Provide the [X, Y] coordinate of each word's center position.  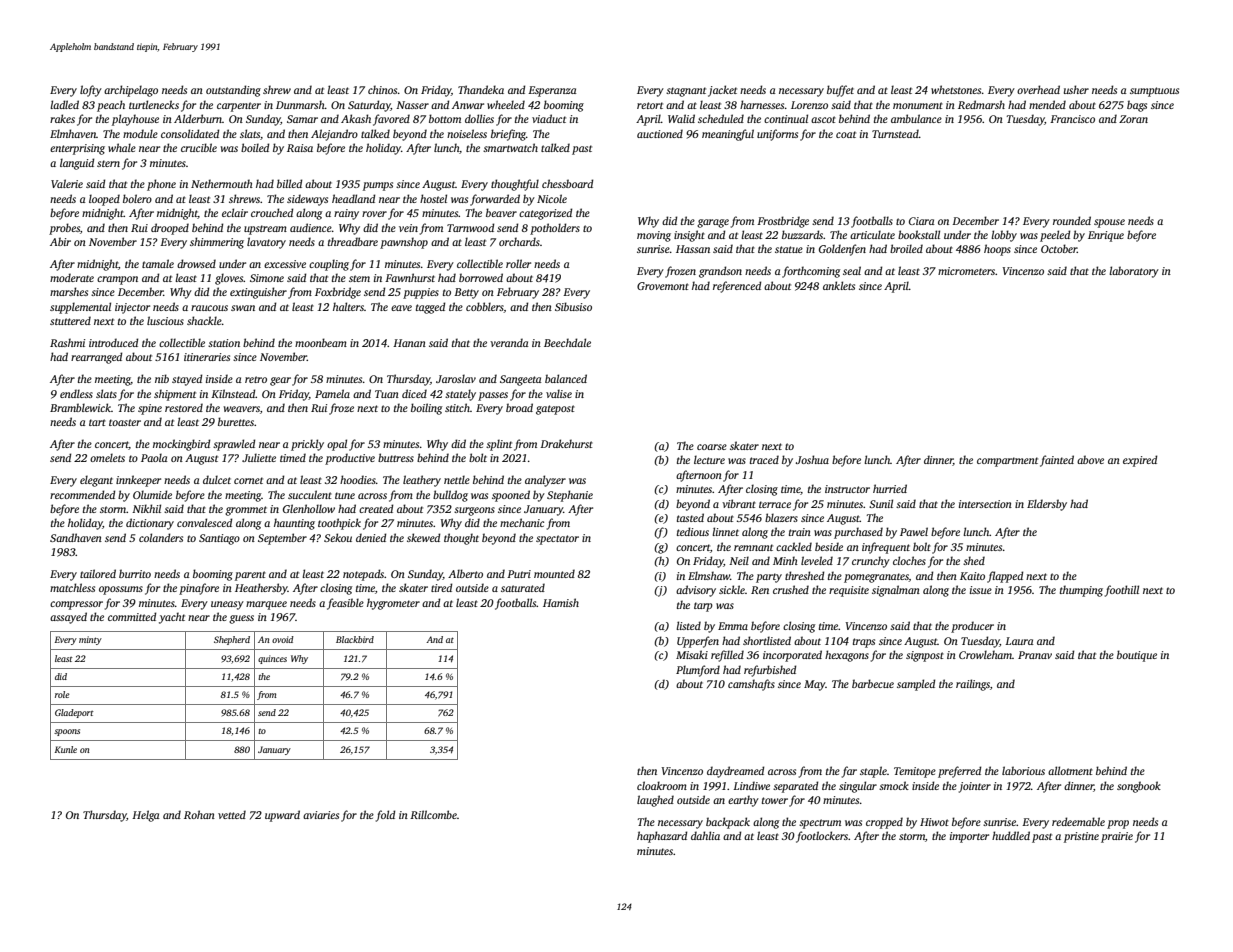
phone [161, 185]
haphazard [662, 837]
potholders [555, 229]
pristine [1081, 837]
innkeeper [138, 481]
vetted [232, 814]
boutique [1137, 656]
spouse [1109, 223]
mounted [554, 573]
